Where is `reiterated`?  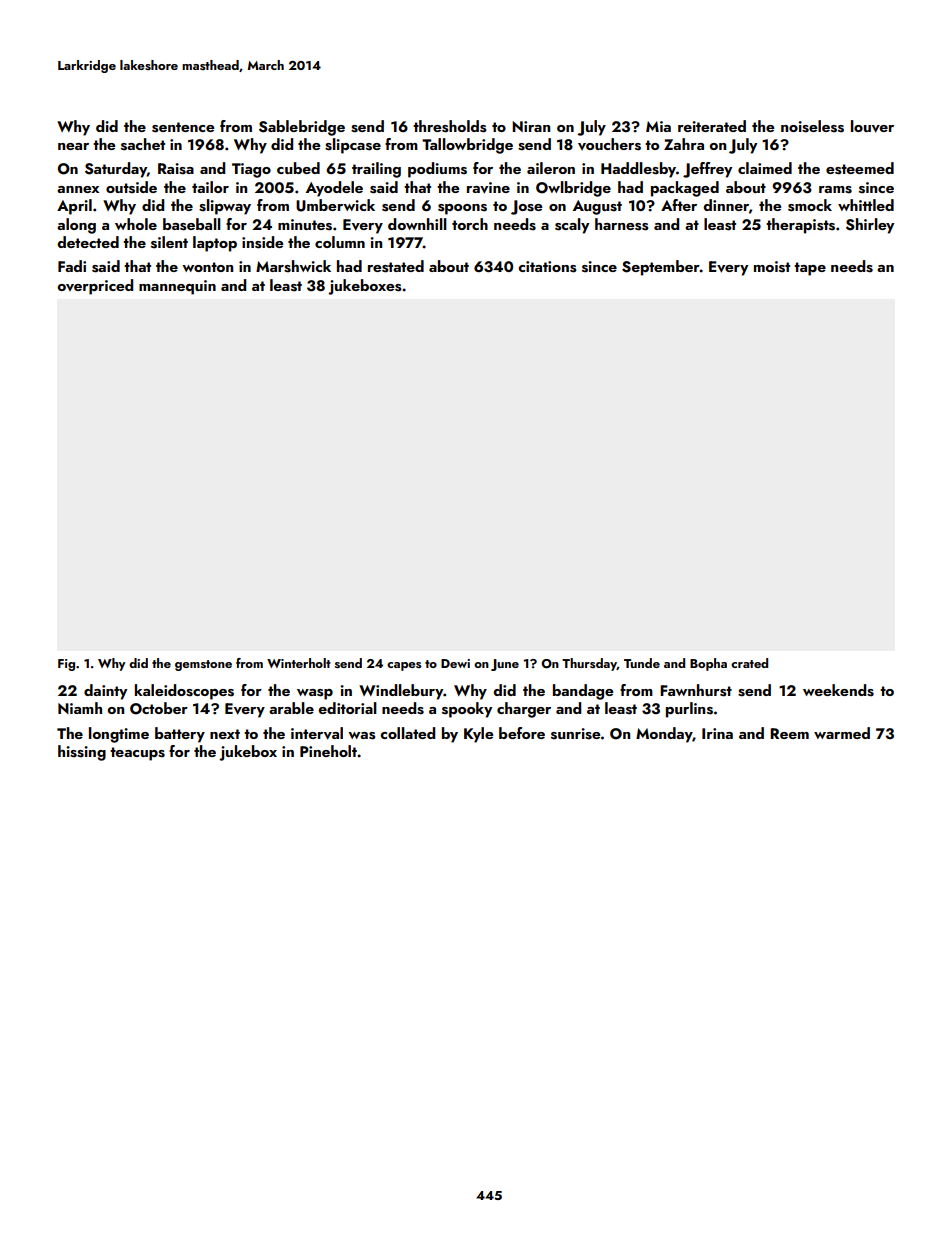 reiterated is located at coordinates (712, 126).
